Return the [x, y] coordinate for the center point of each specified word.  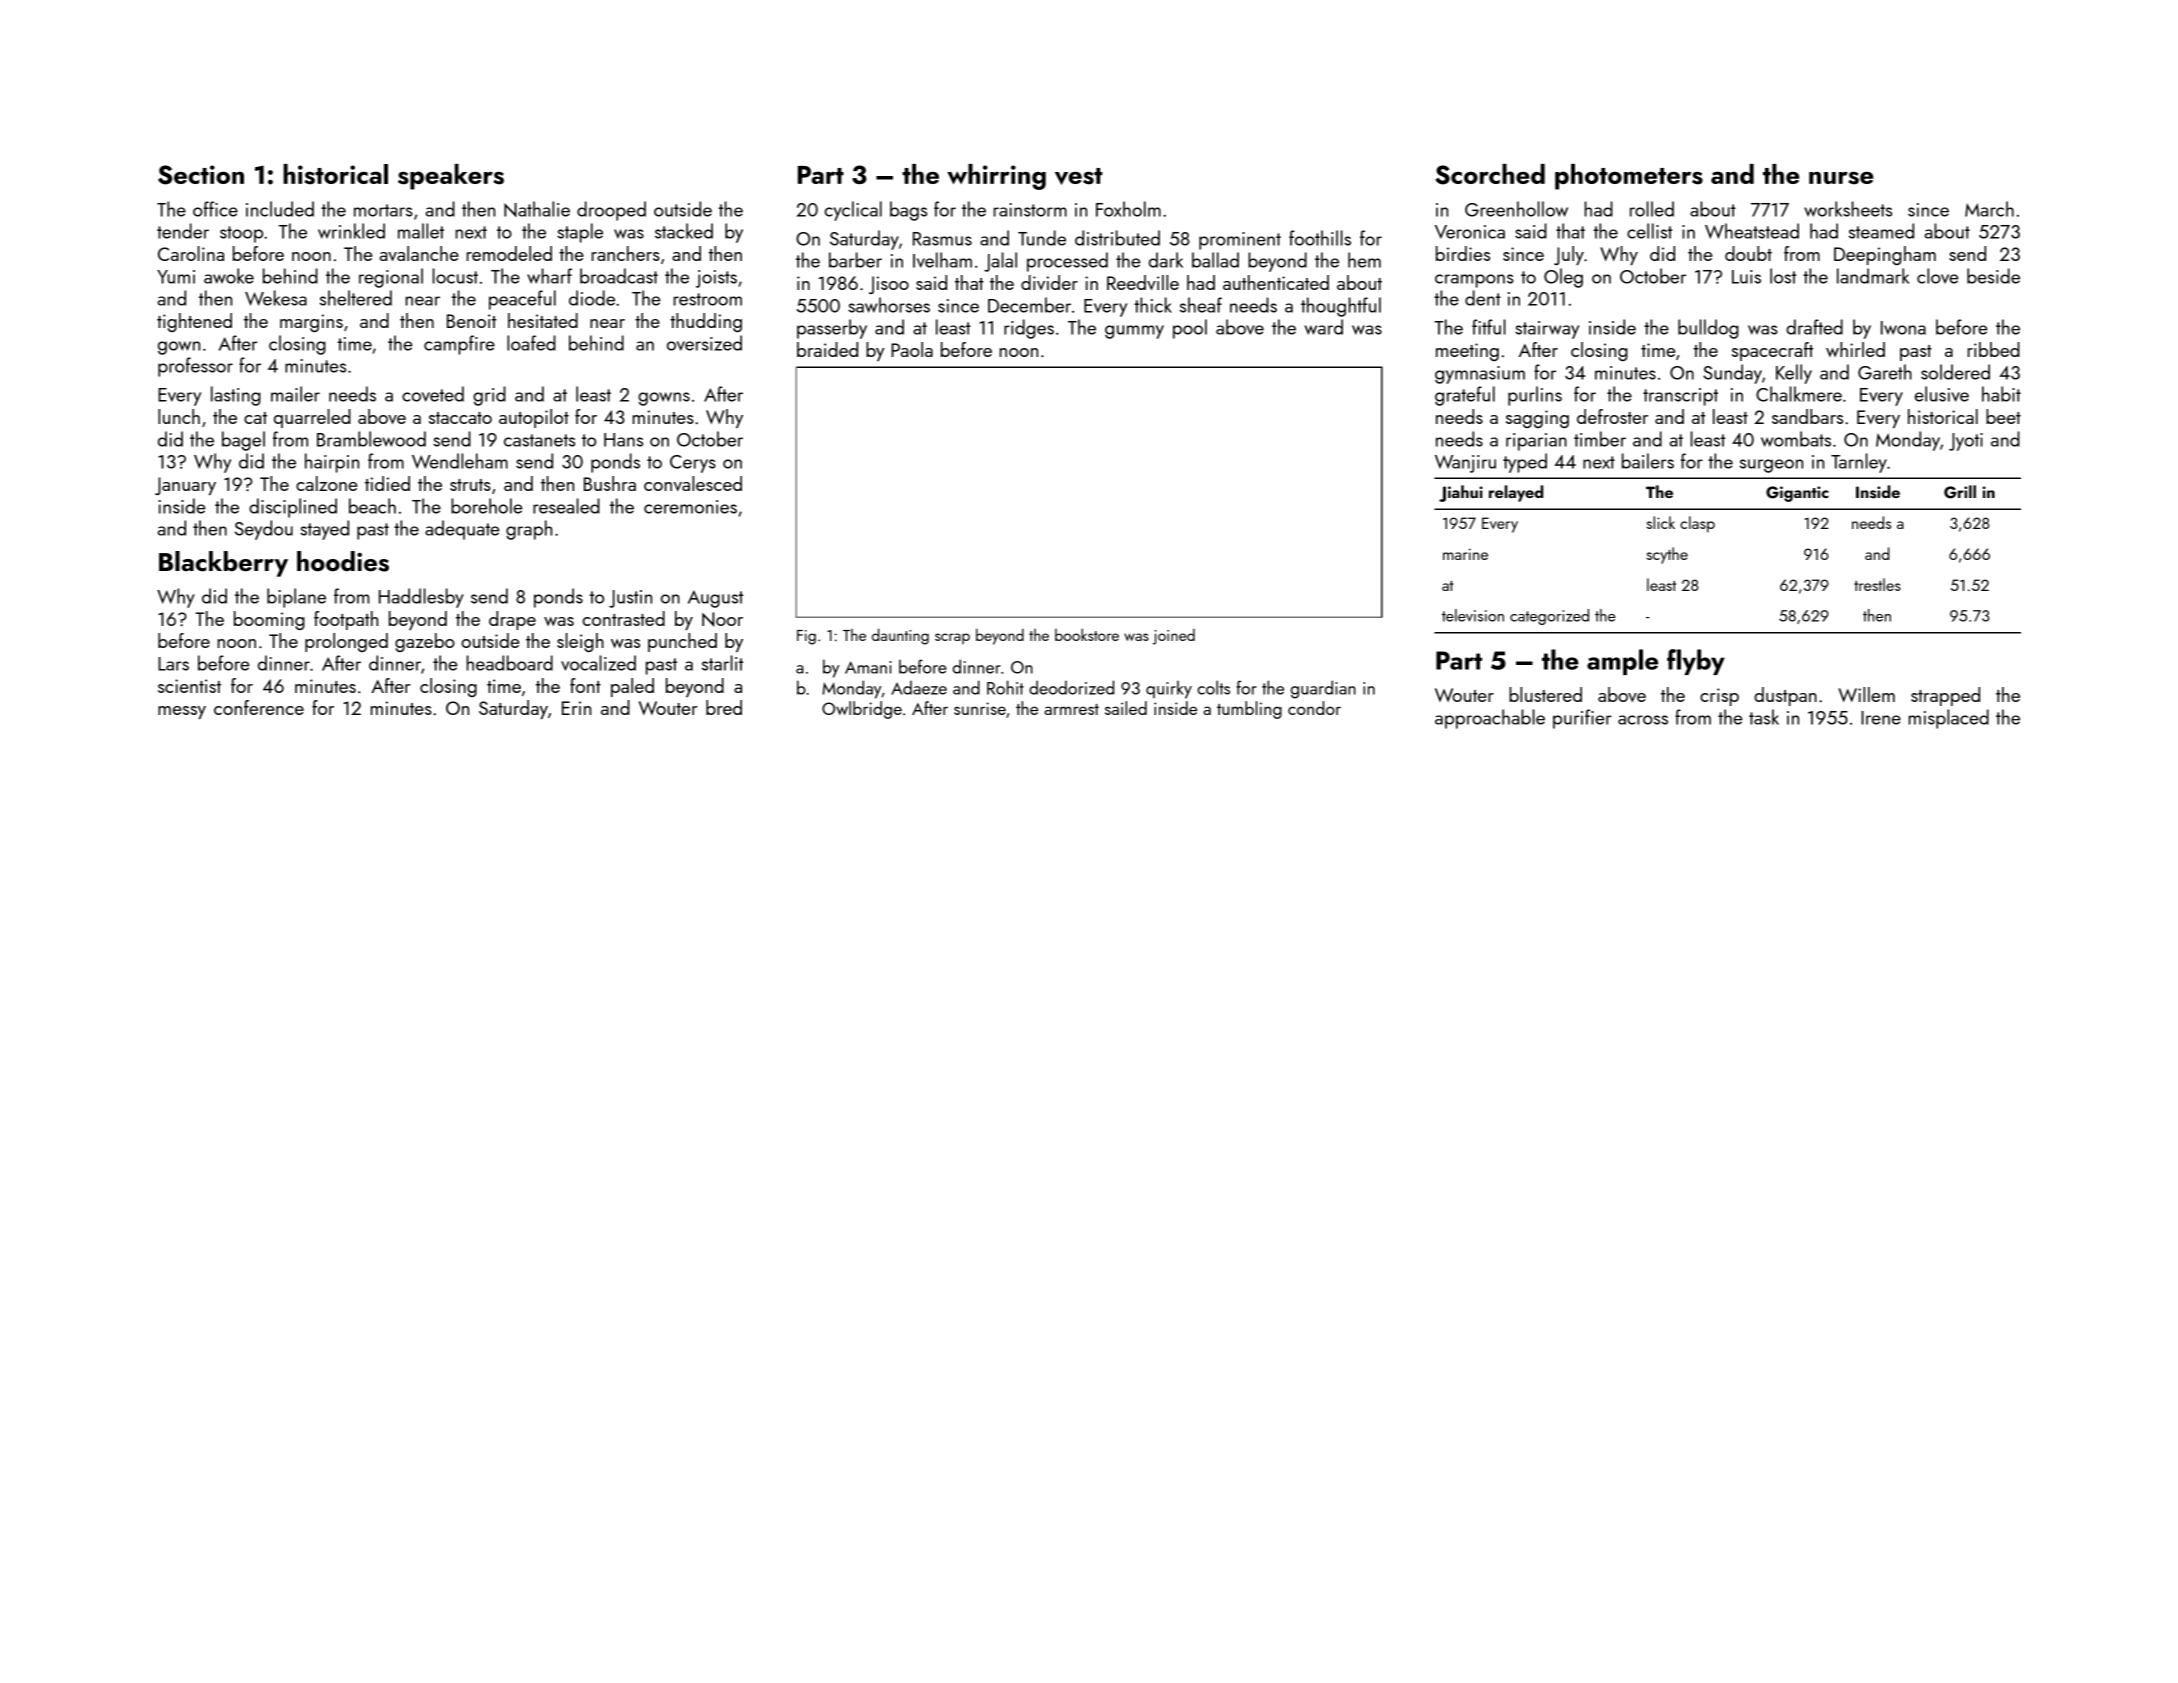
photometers [1629, 177]
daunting [900, 636]
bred [724, 707]
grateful [1465, 396]
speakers [451, 177]
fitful [1489, 327]
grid [489, 396]
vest [1079, 176]
